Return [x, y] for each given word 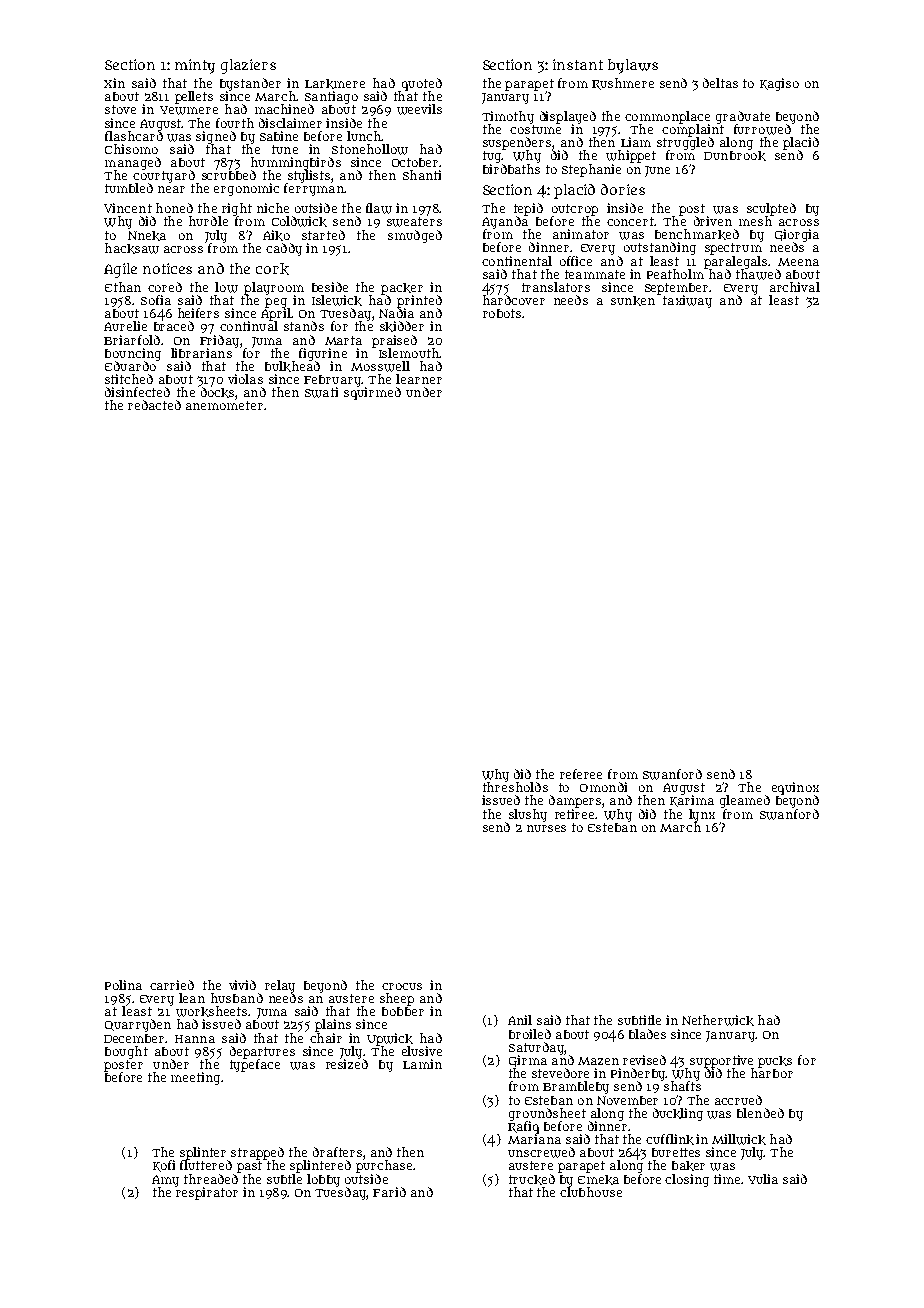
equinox [795, 788]
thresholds [515, 787]
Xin [114, 83]
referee [581, 774]
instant [578, 64]
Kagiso [779, 84]
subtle [284, 1179]
